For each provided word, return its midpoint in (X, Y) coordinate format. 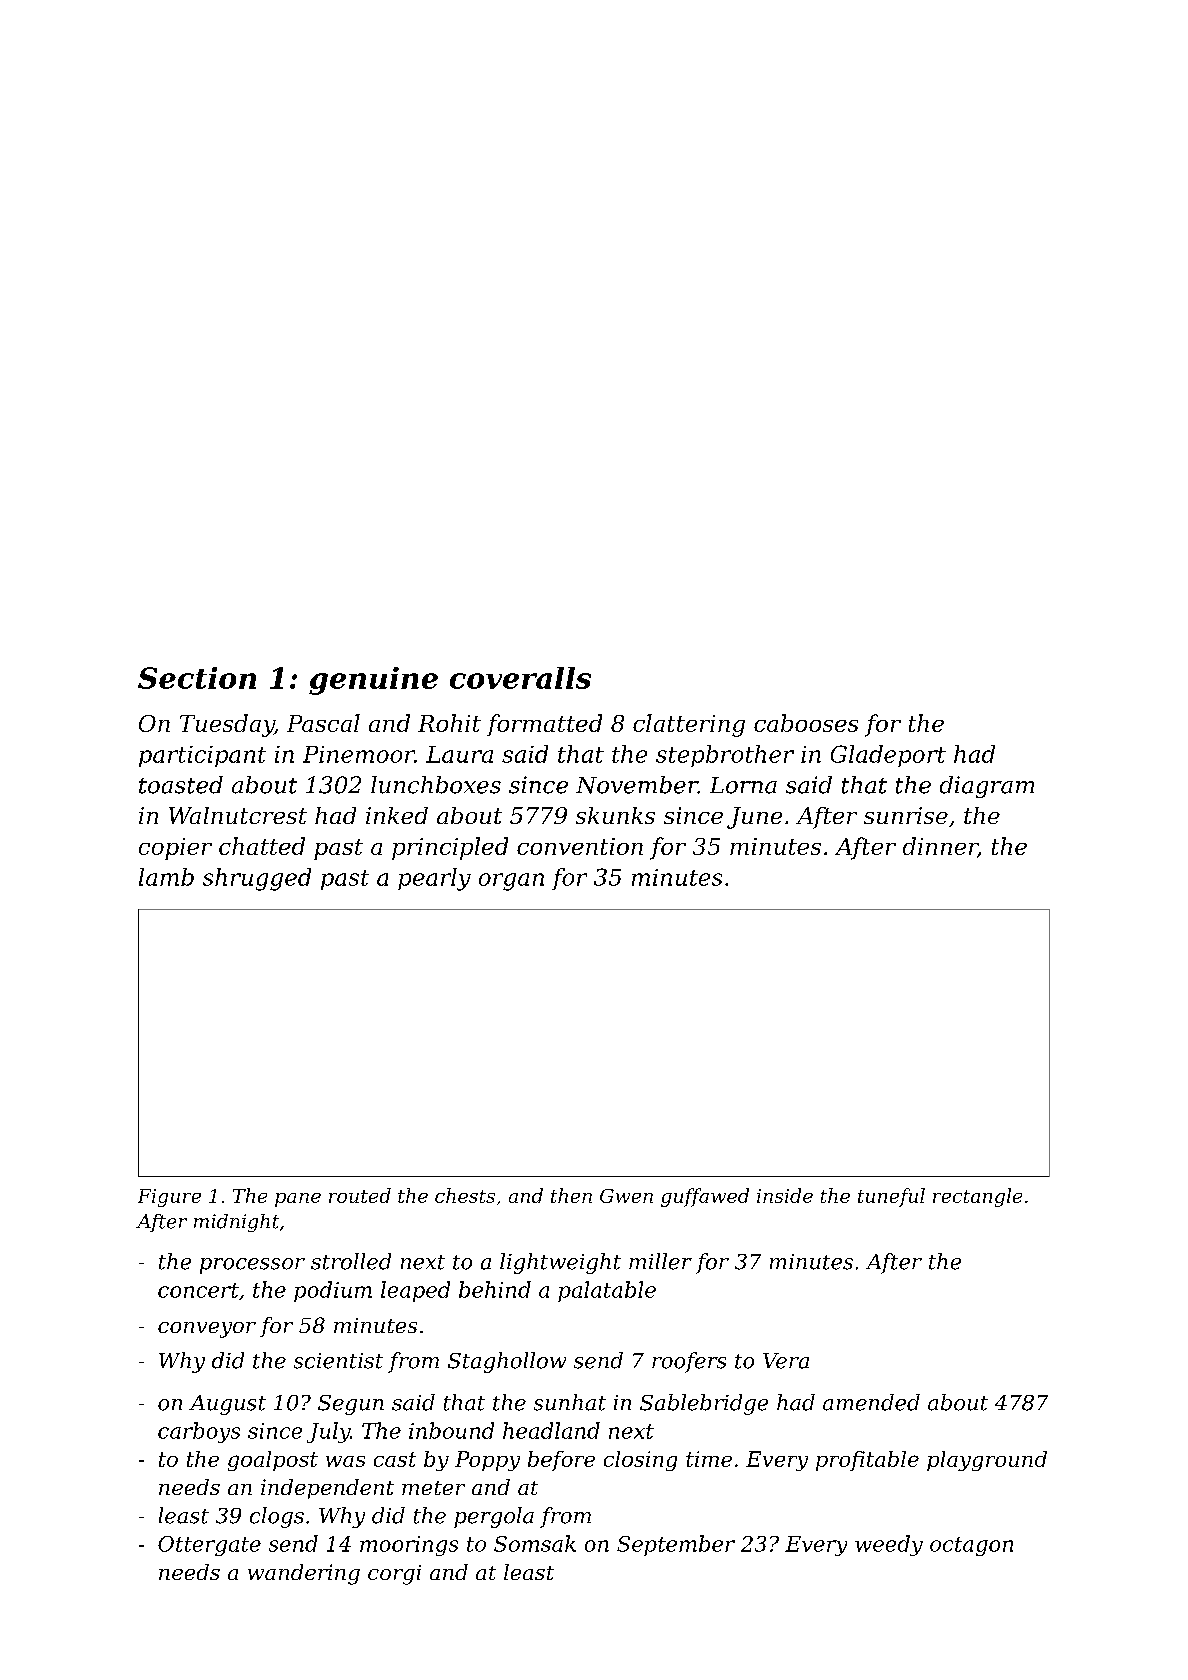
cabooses (806, 723)
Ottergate (209, 1546)
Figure (169, 1198)
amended (871, 1402)
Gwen (626, 1196)
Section (197, 678)
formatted (544, 725)
